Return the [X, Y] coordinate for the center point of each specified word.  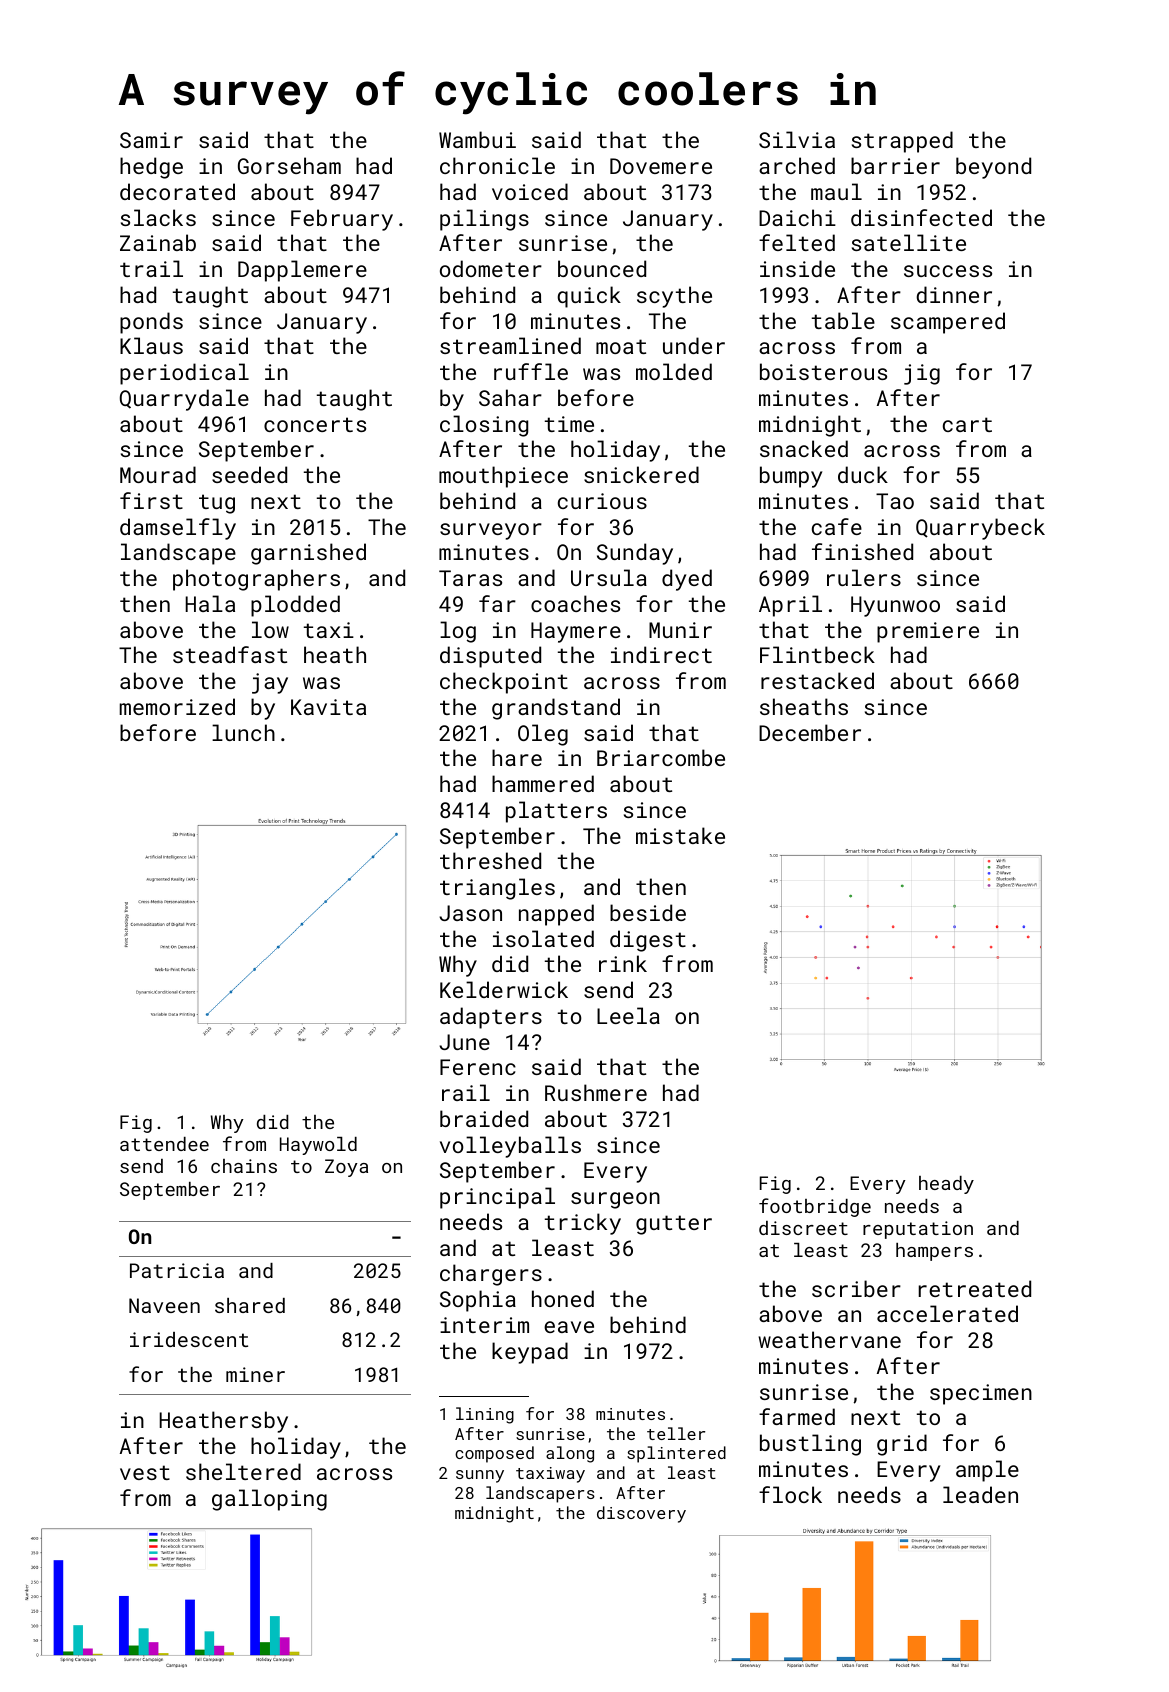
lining [485, 1415]
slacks [158, 217]
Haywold [318, 1146]
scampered [948, 323]
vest [145, 1472]
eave [569, 1327]
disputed [490, 657]
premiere [928, 632]
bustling [810, 1445]
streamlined [510, 345]
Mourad [158, 474]
